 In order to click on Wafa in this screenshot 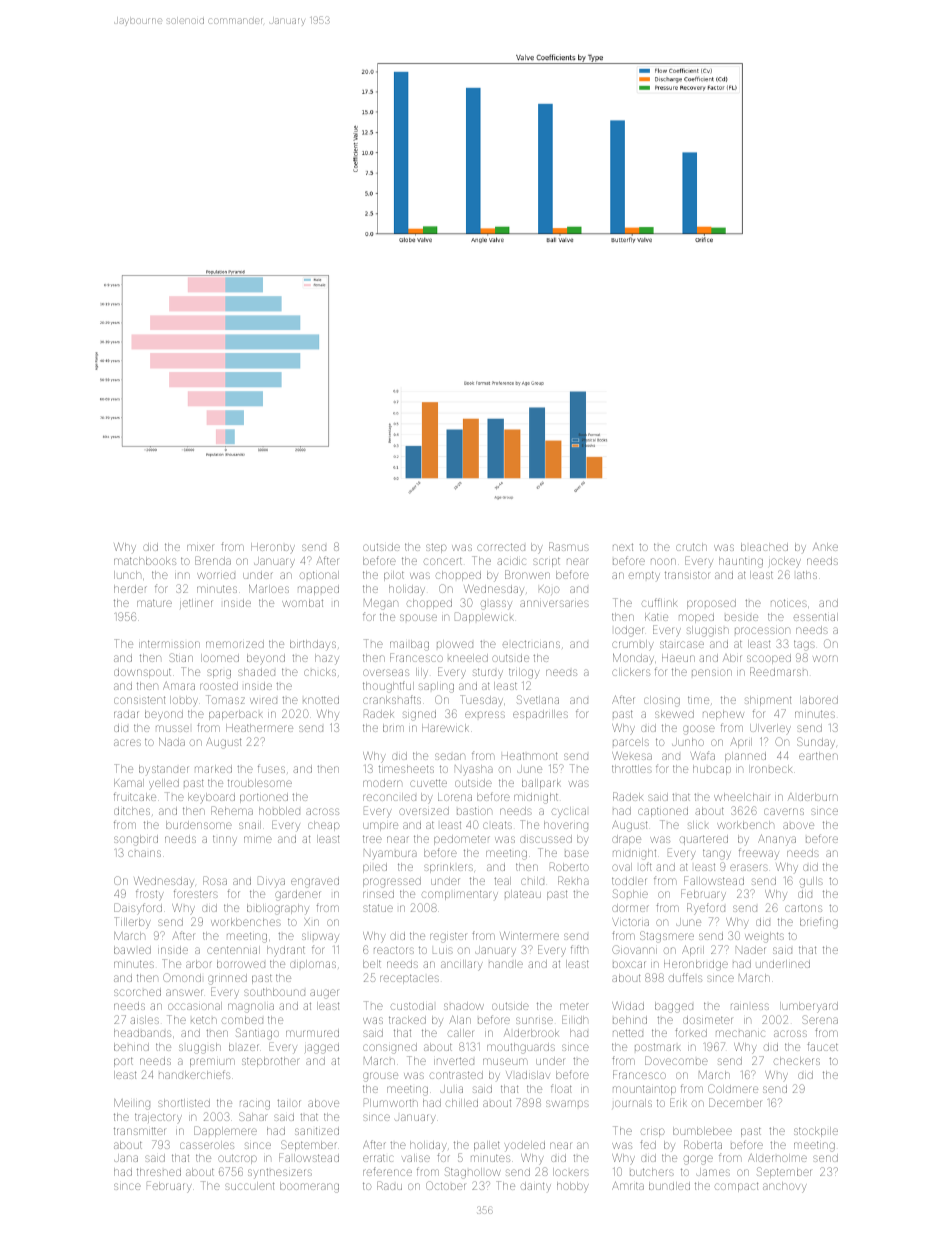, I will do `click(702, 755)`.
